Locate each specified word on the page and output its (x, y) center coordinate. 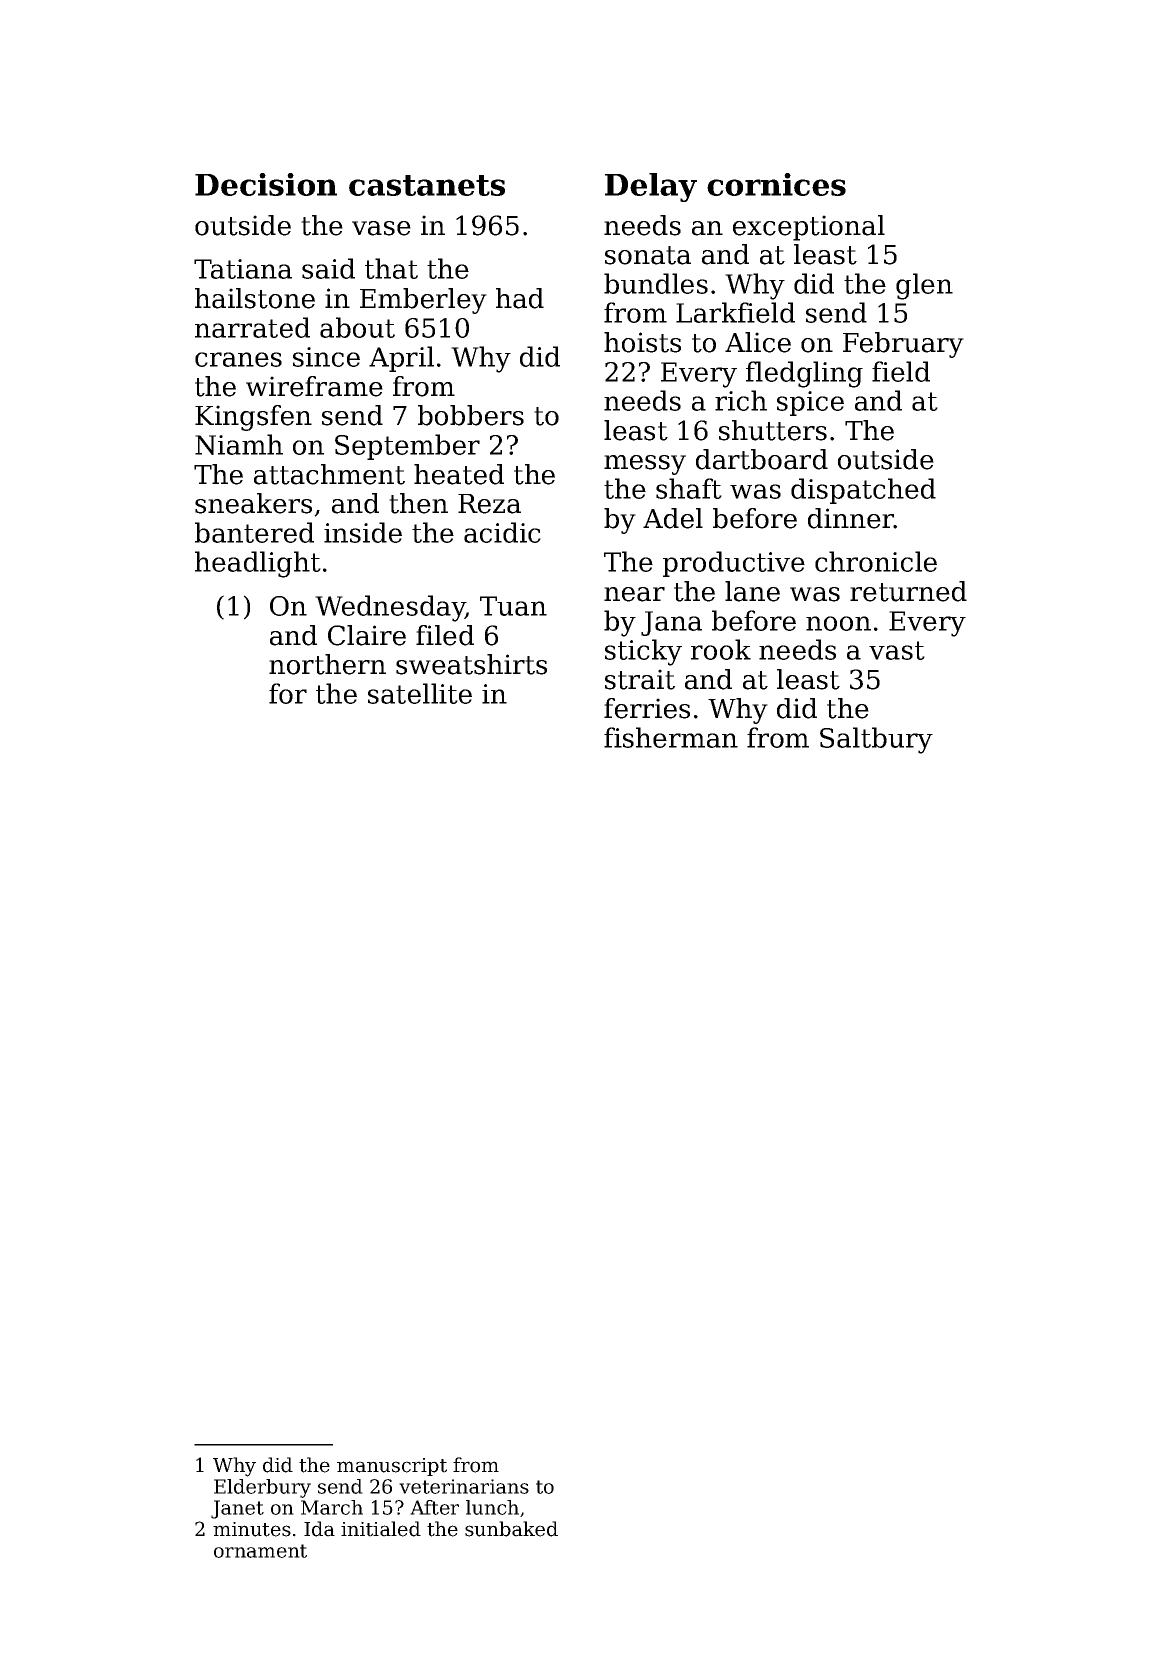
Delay (651, 187)
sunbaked (511, 1529)
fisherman (671, 737)
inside (363, 532)
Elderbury (262, 1488)
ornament (260, 1551)
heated (459, 474)
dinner (851, 518)
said (328, 268)
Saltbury (876, 740)
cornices (776, 184)
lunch (492, 1507)
